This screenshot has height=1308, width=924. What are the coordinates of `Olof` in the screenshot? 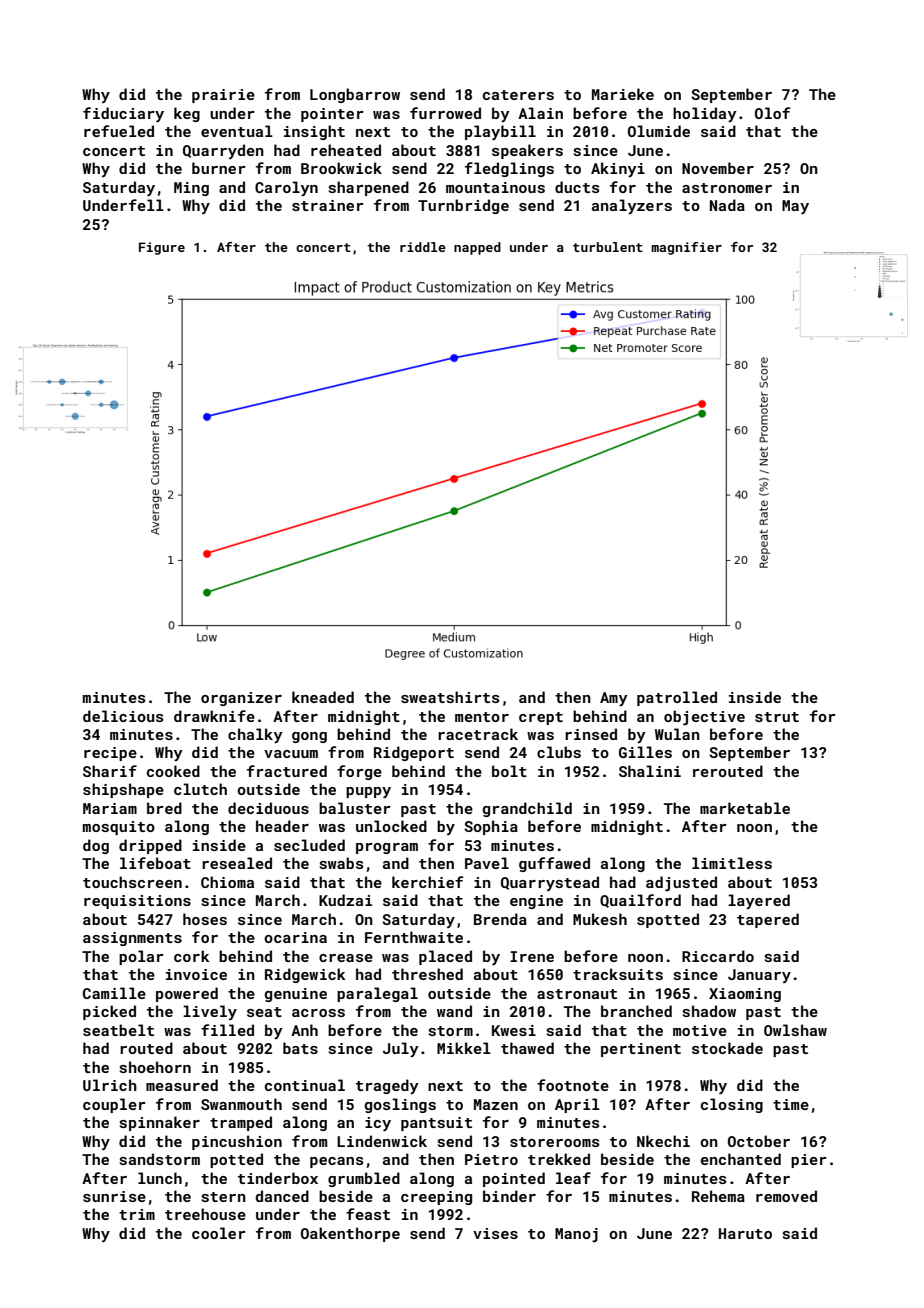 It's located at (772, 113).
